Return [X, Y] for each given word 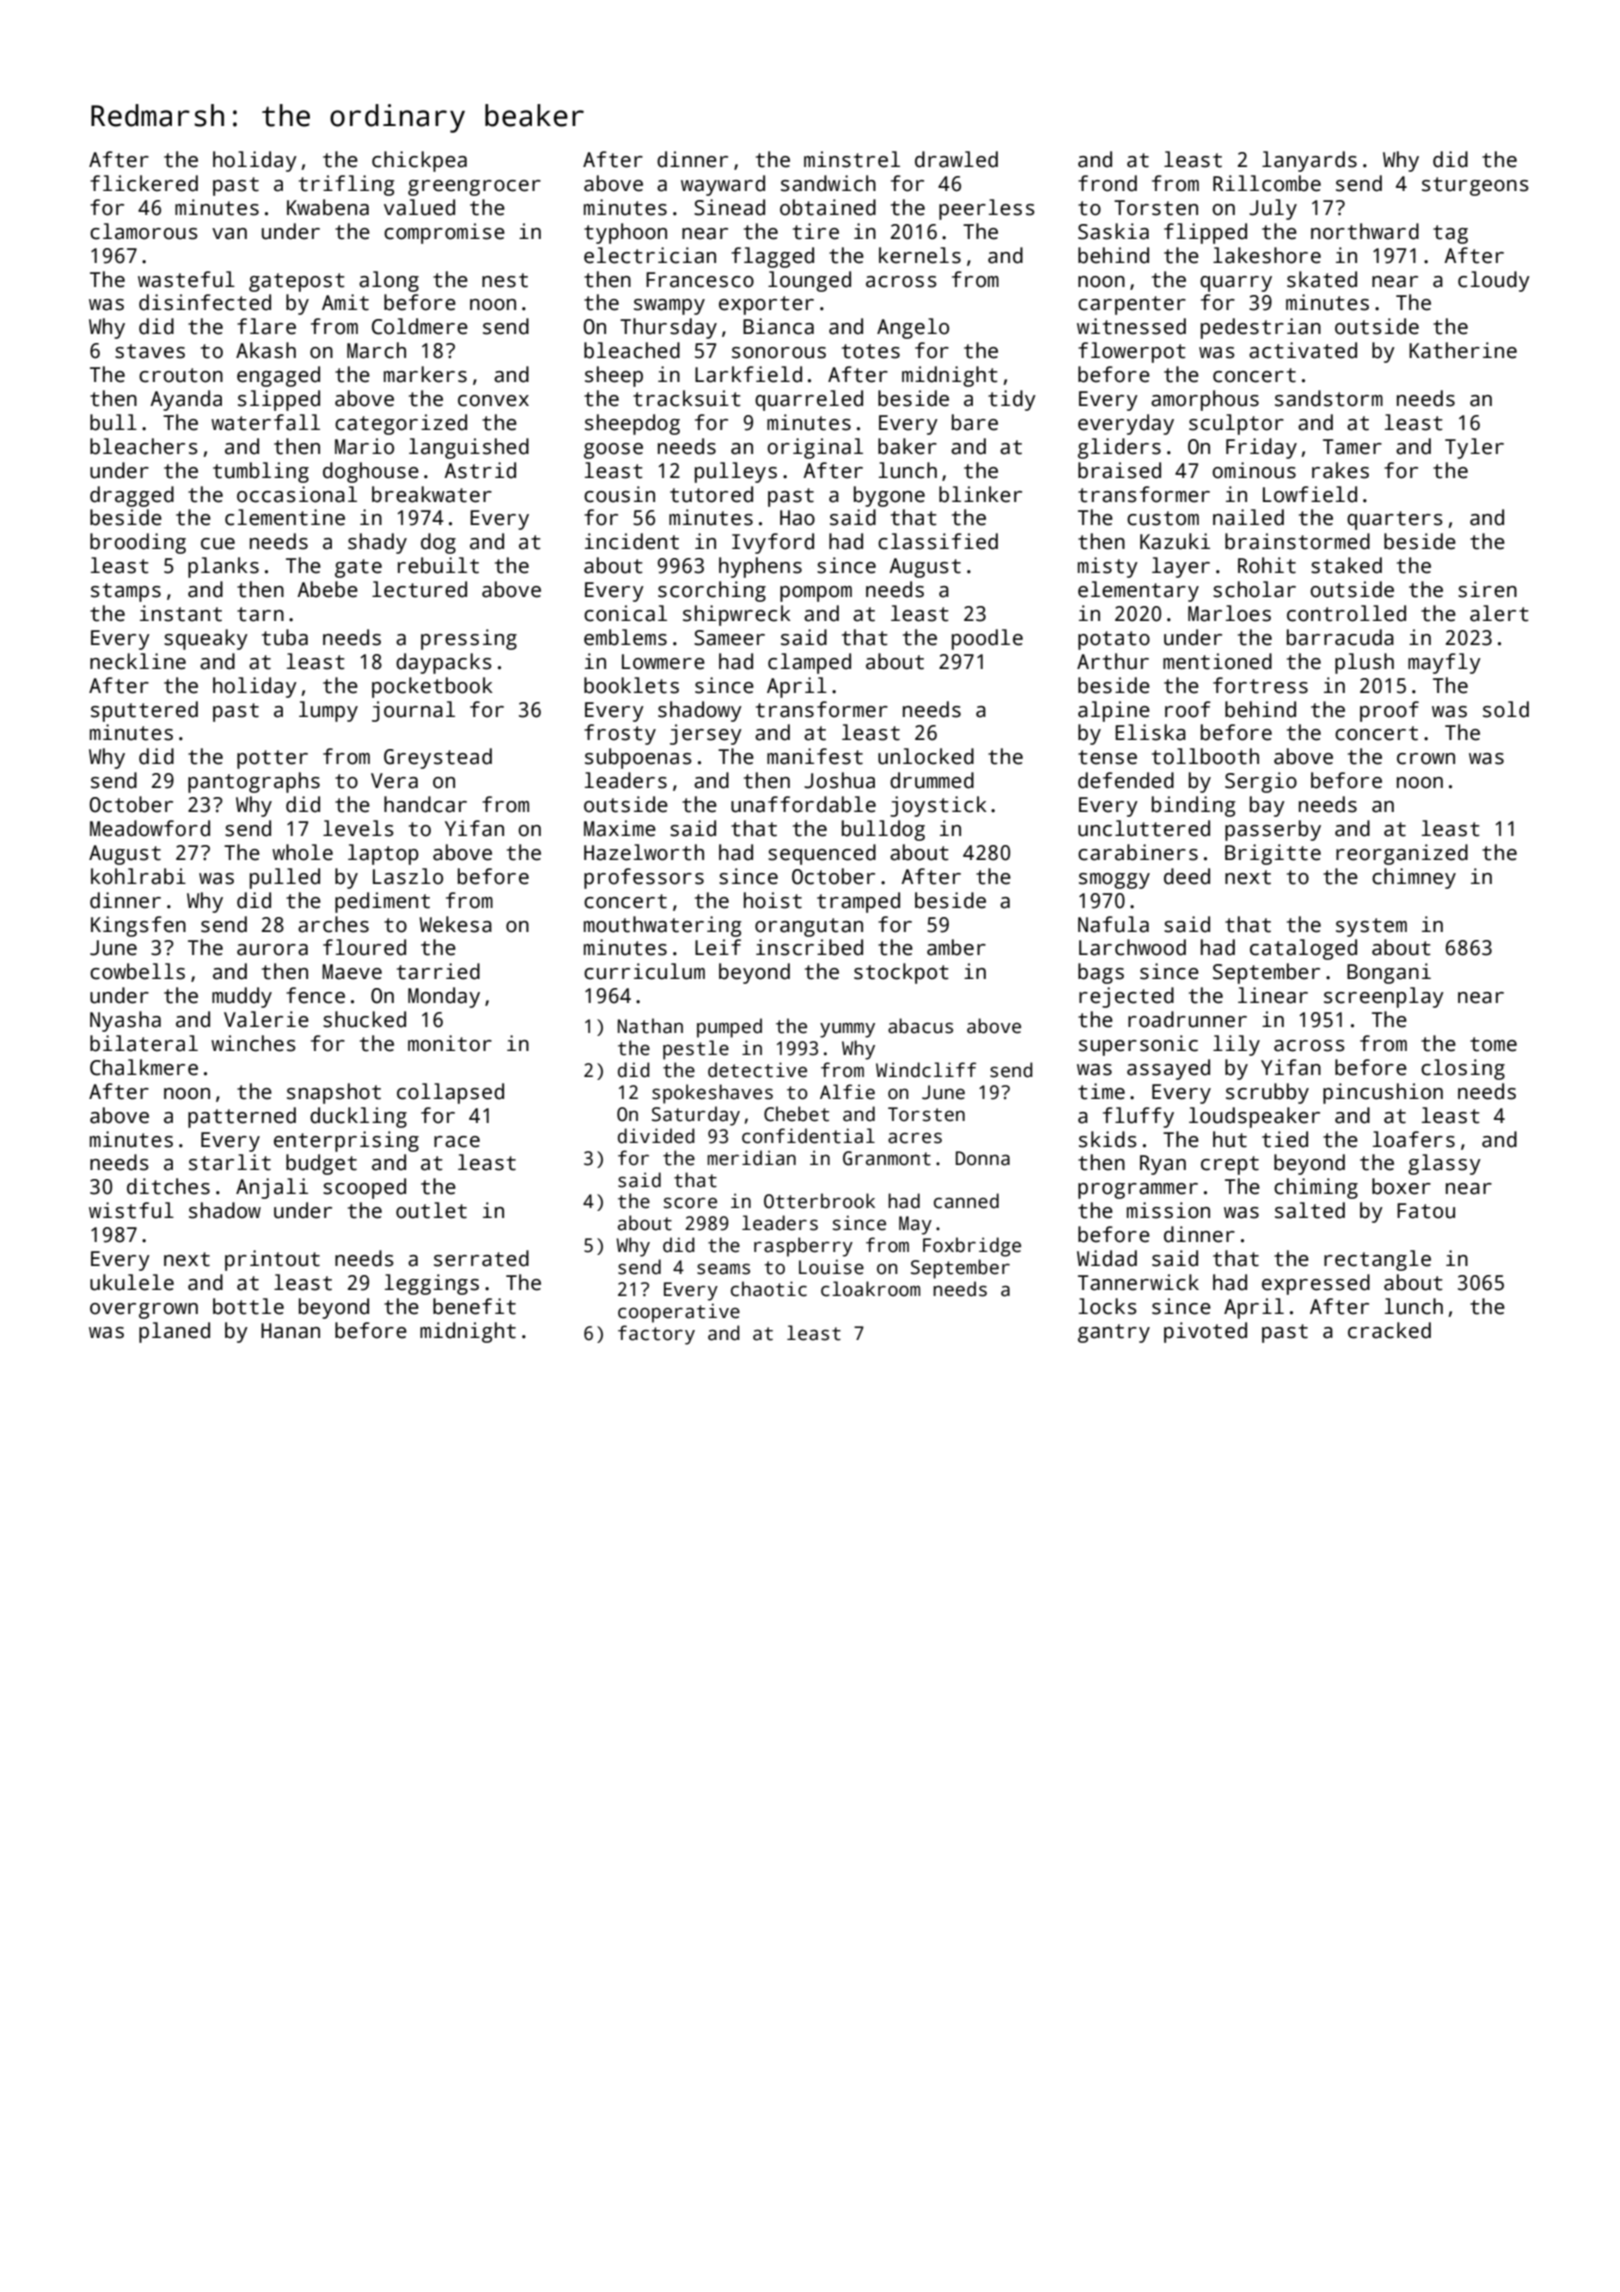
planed [174, 1332]
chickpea [419, 161]
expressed [1316, 1284]
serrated [481, 1258]
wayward [723, 185]
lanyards [1309, 161]
